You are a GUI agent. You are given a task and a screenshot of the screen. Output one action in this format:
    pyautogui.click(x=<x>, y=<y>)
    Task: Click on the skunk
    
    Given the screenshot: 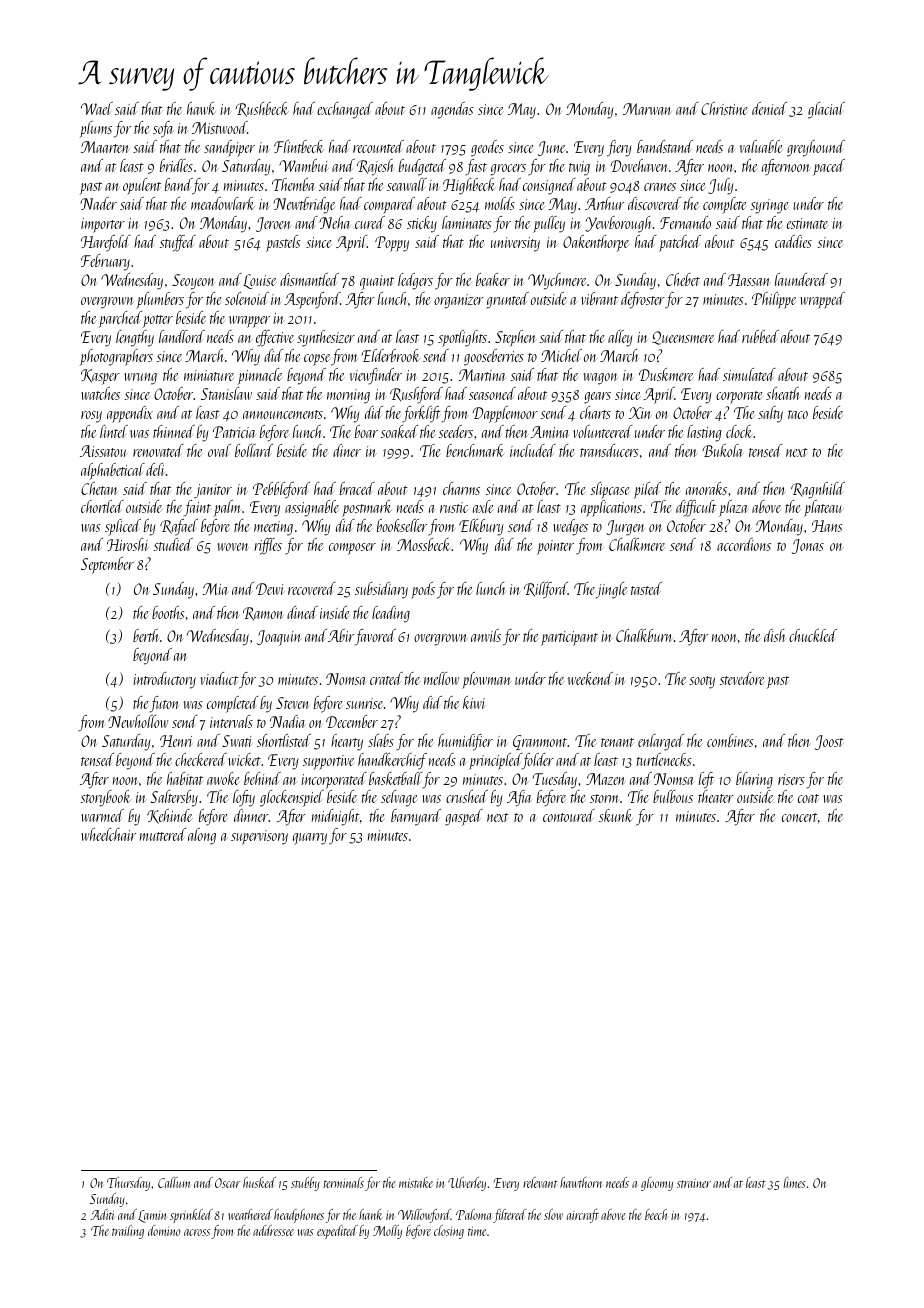 What is the action you would take?
    pyautogui.click(x=615, y=815)
